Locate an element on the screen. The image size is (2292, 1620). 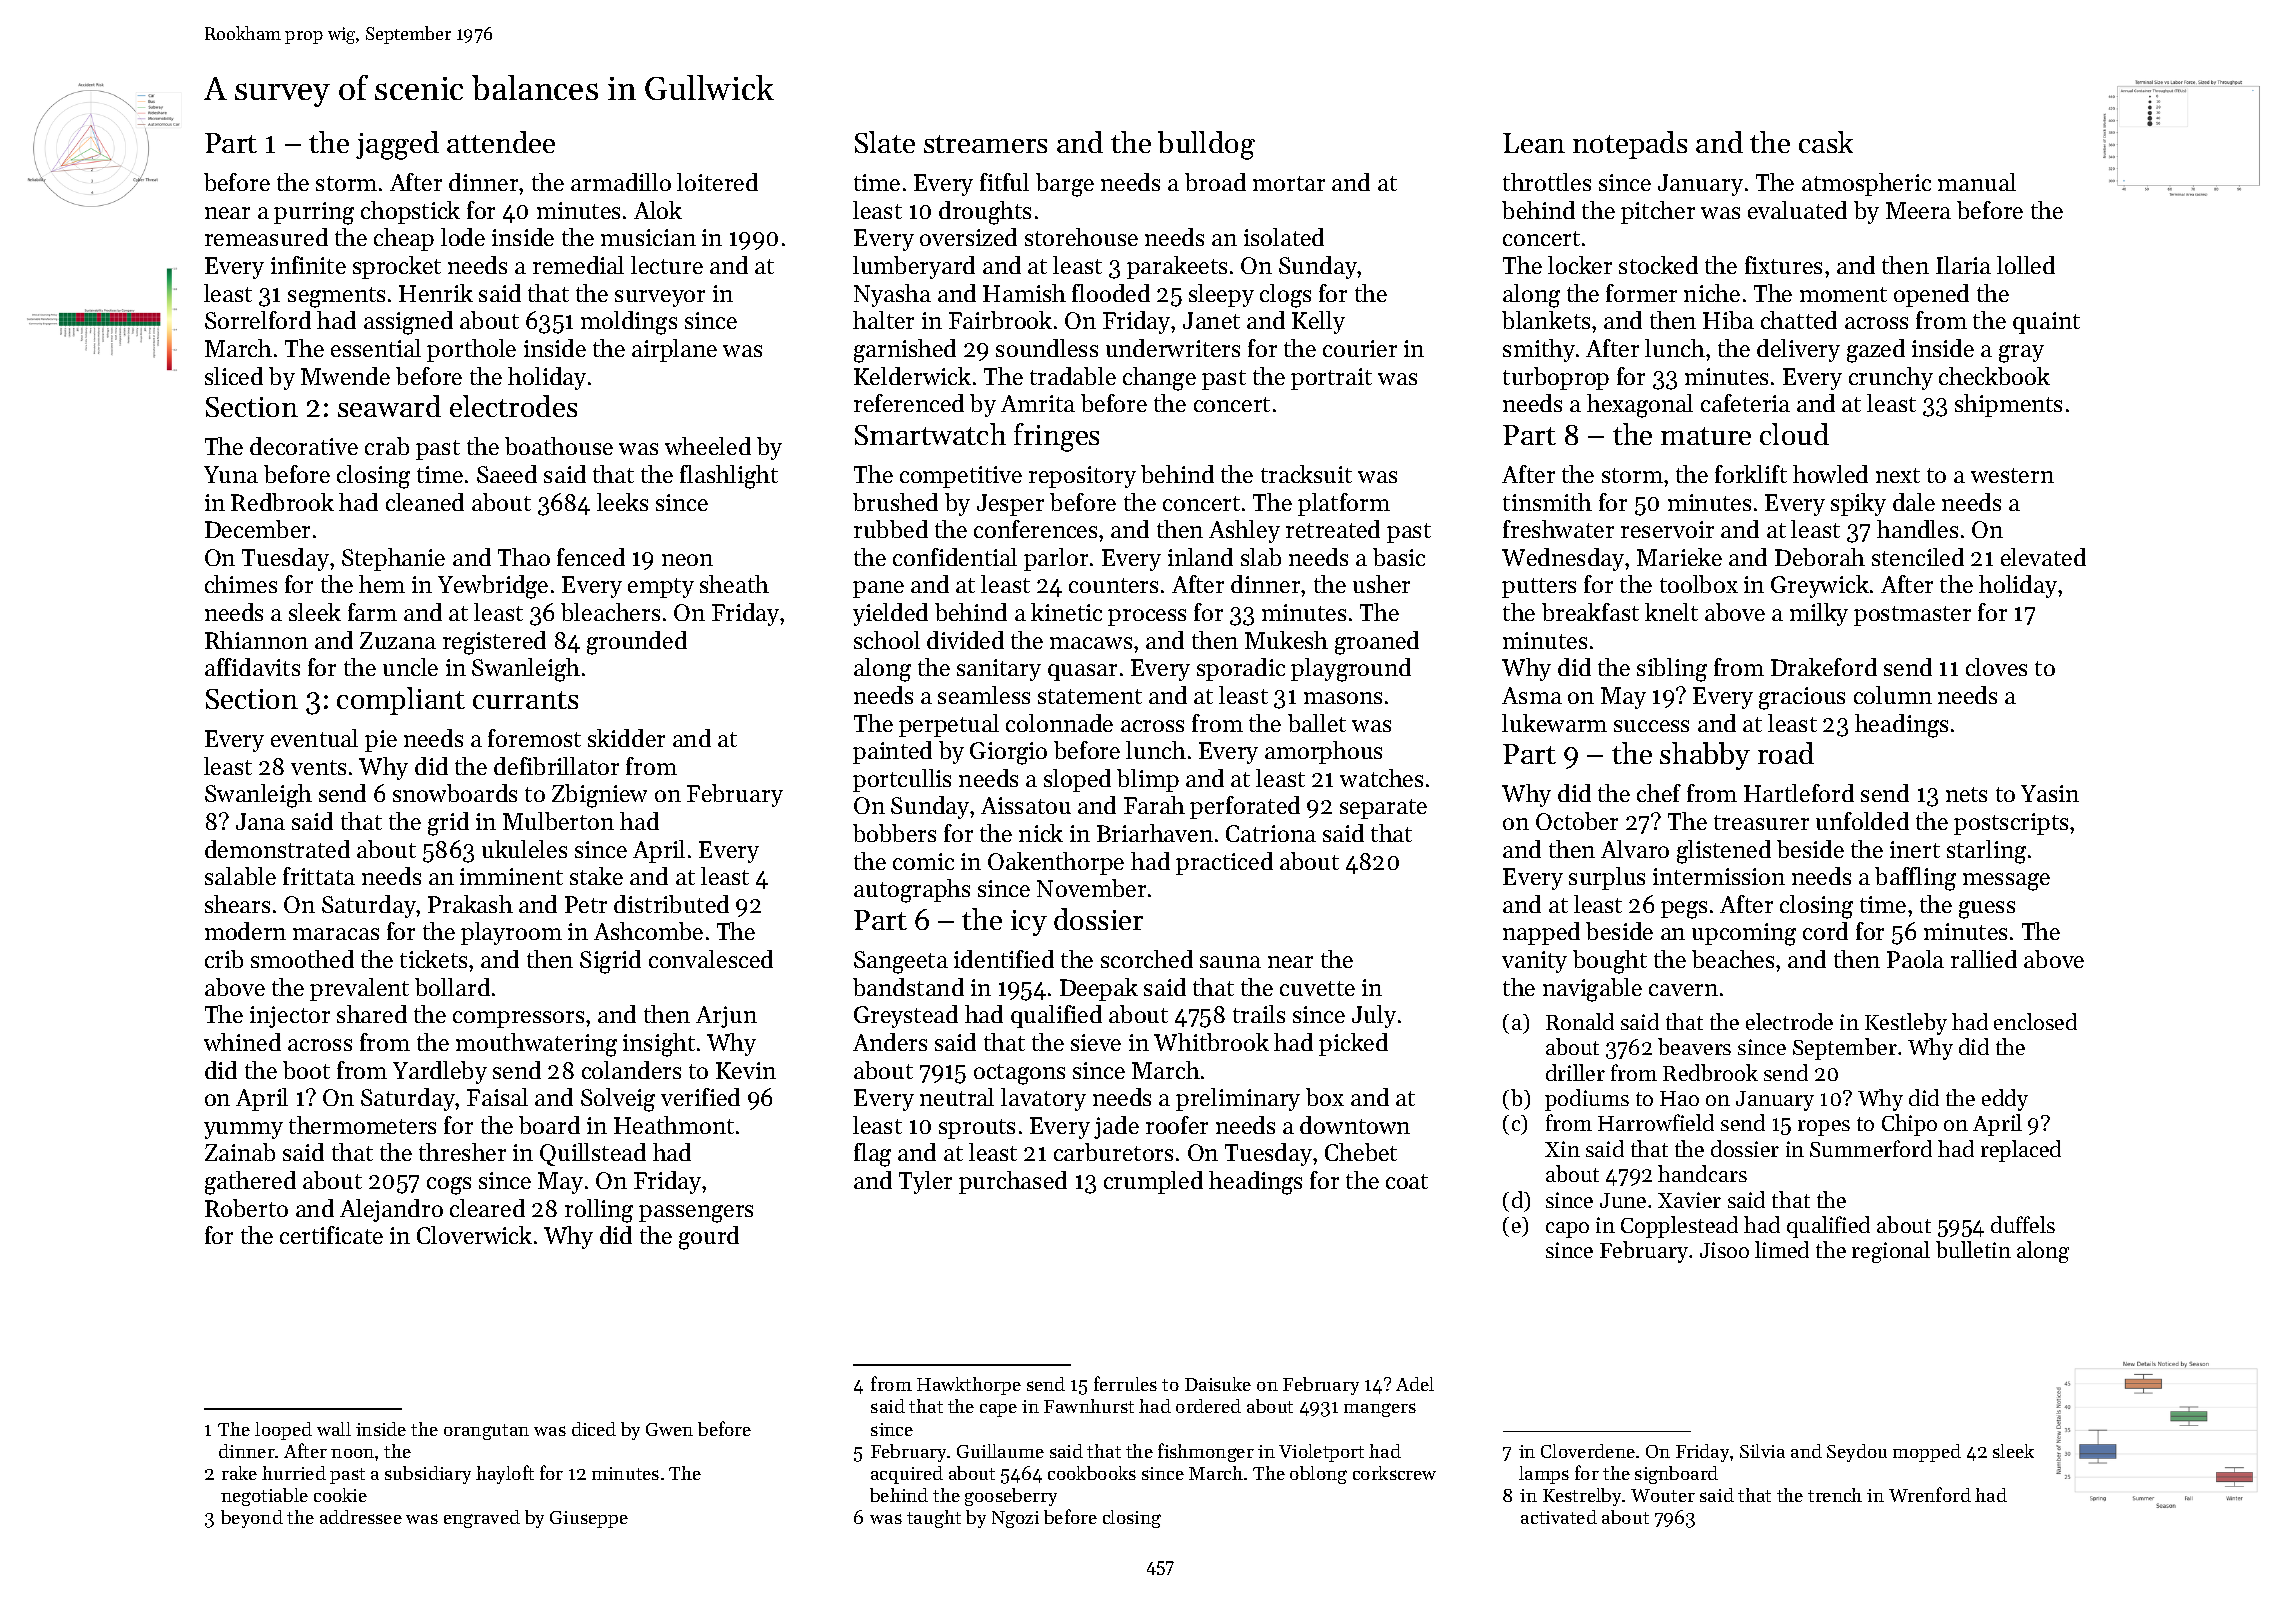
looped is located at coordinates (283, 1431).
